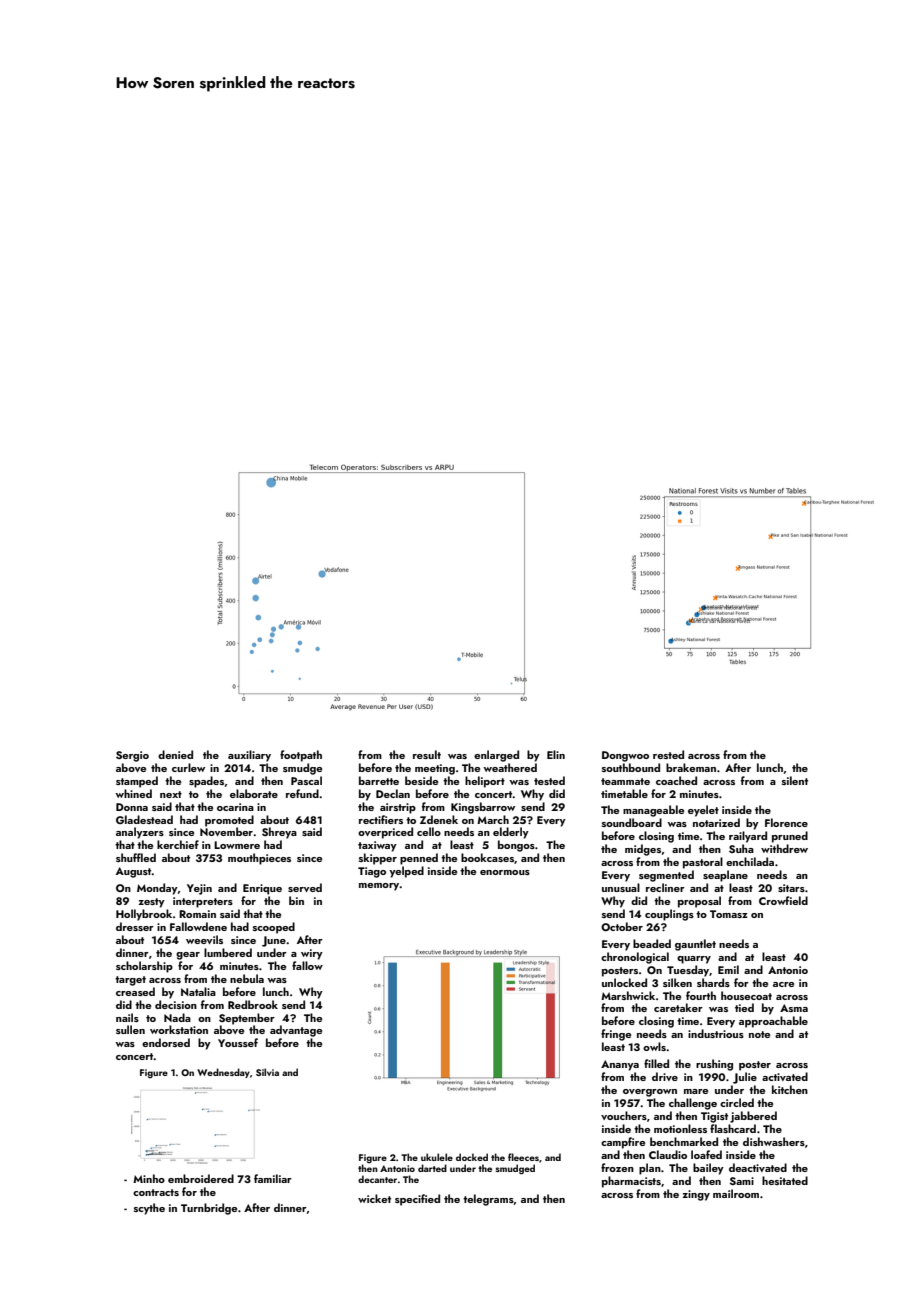 This page has width=924, height=1308. What do you see at coordinates (204, 939) in the page?
I see `weevils` at bounding box center [204, 939].
